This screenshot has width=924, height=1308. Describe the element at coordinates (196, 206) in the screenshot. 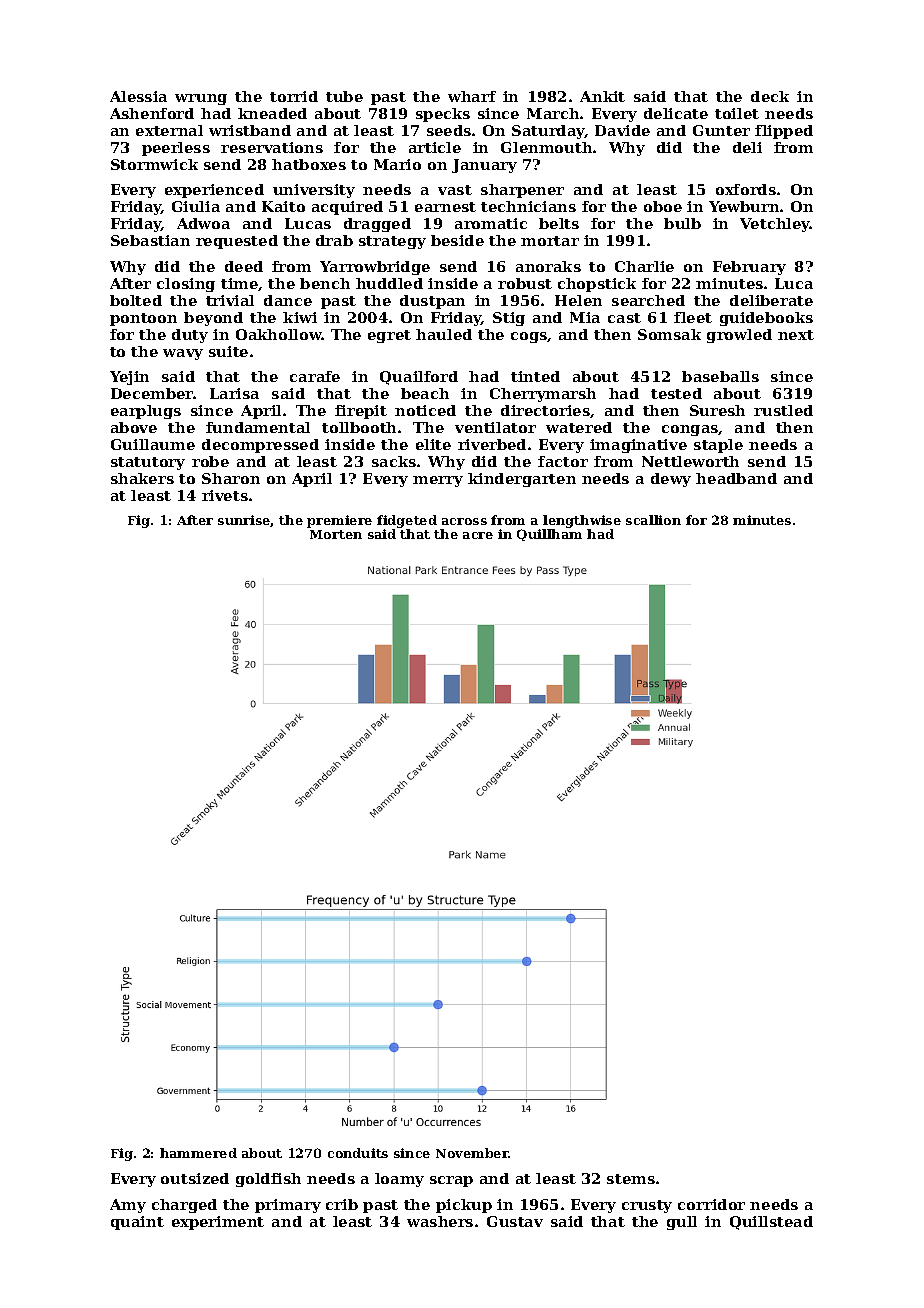

I see `Giulia` at that location.
